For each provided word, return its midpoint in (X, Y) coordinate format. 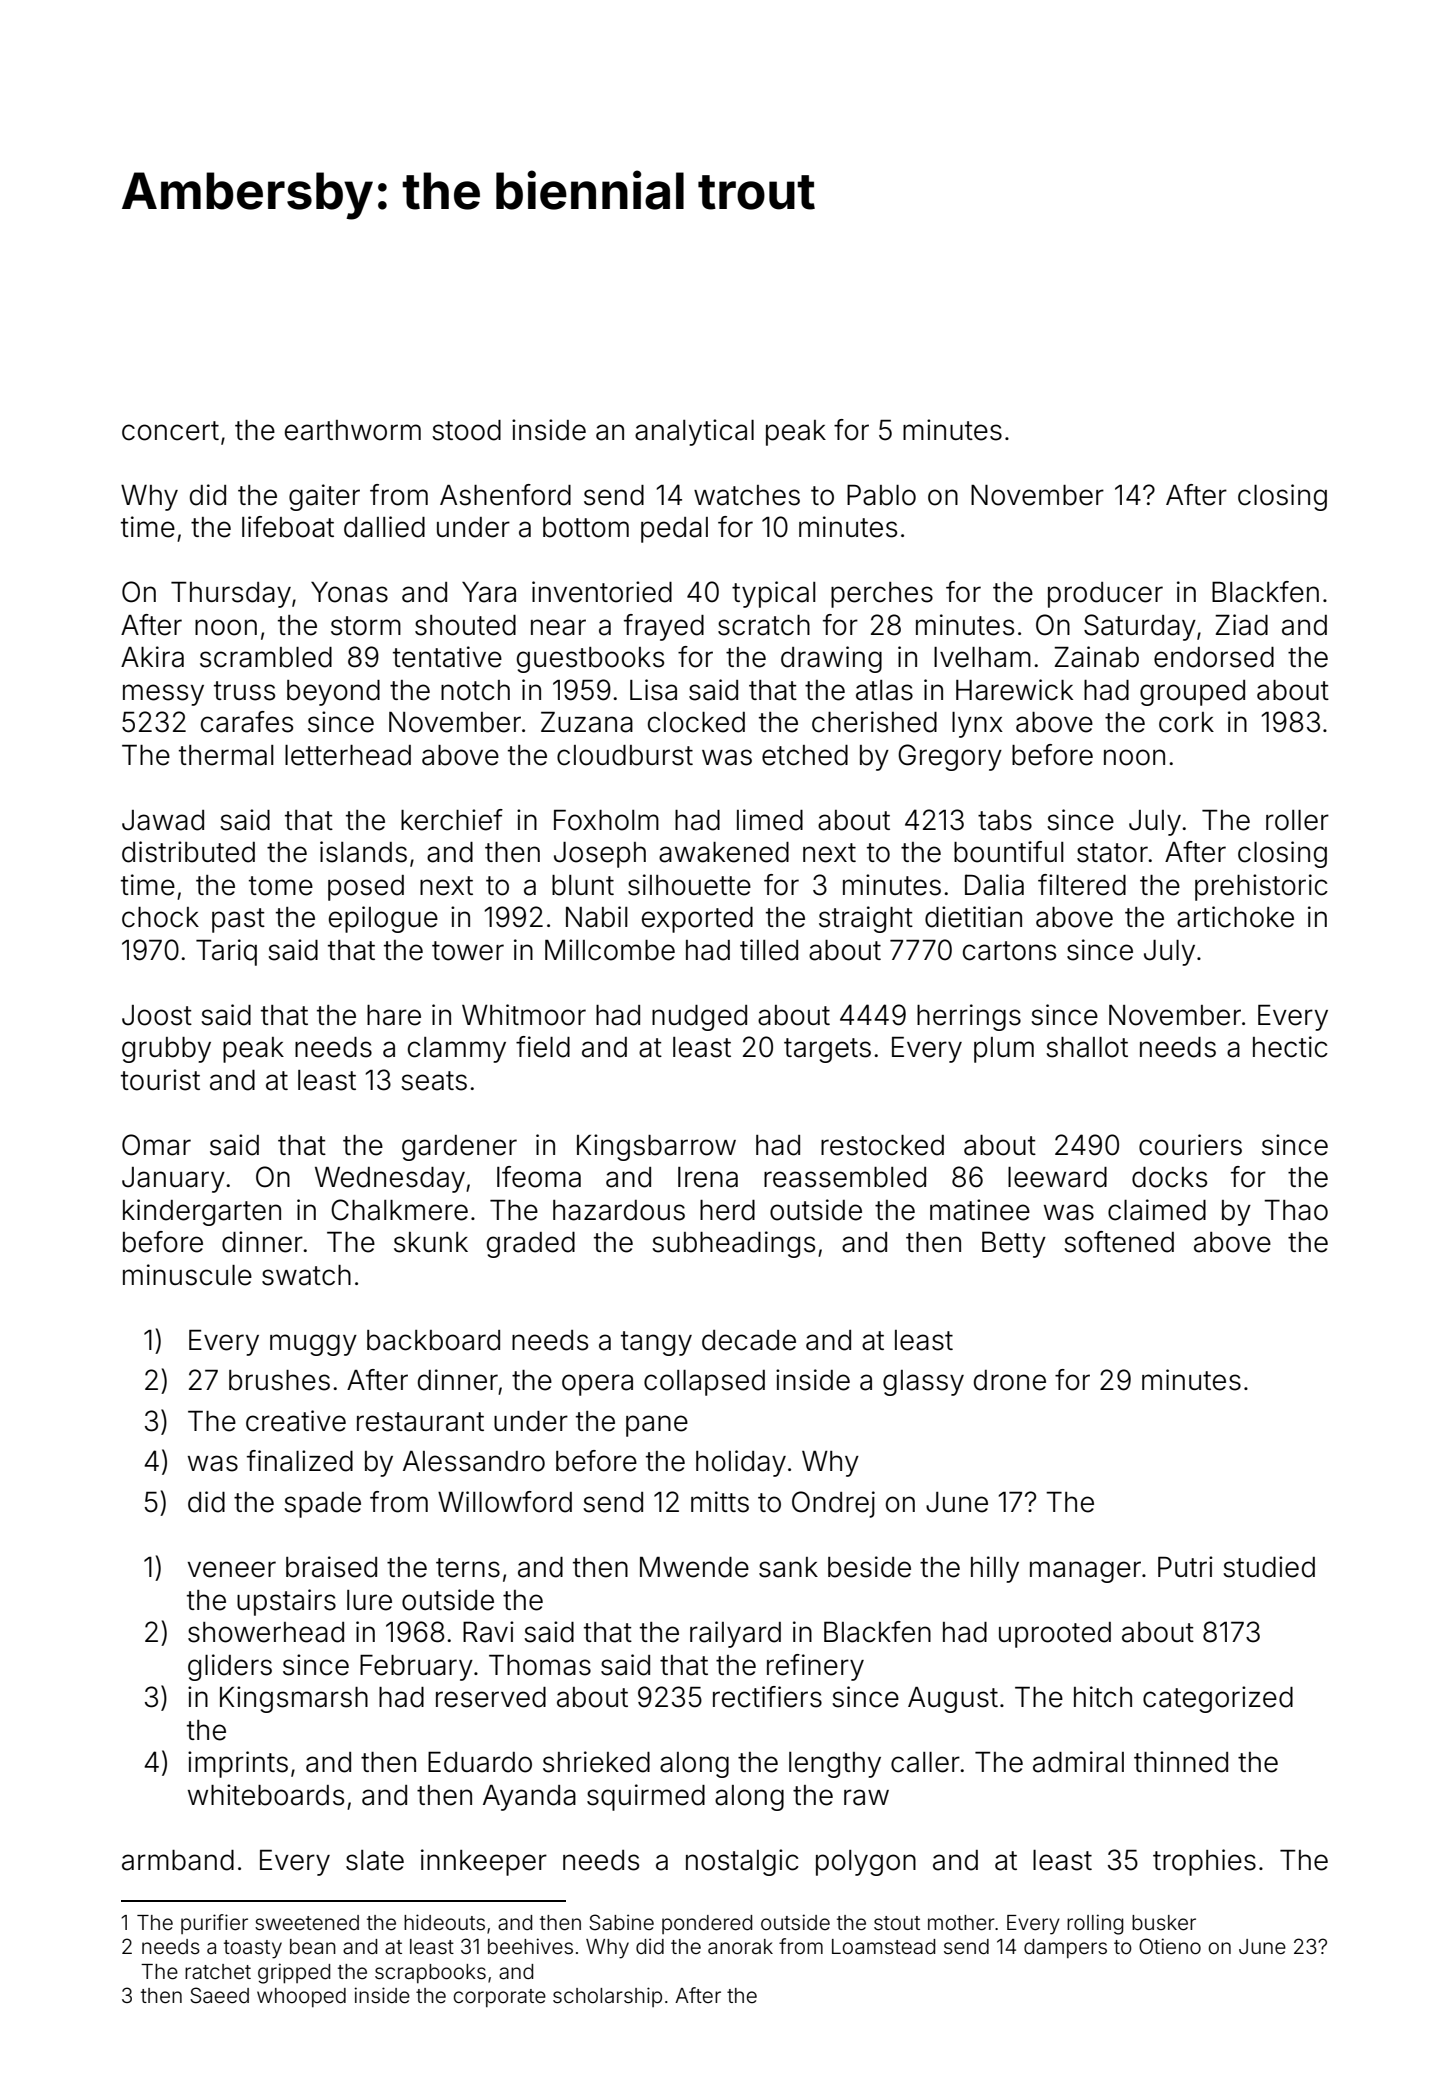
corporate (499, 1998)
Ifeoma (539, 1177)
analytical (694, 432)
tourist (160, 1080)
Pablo (881, 495)
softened (1119, 1242)
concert (170, 431)
